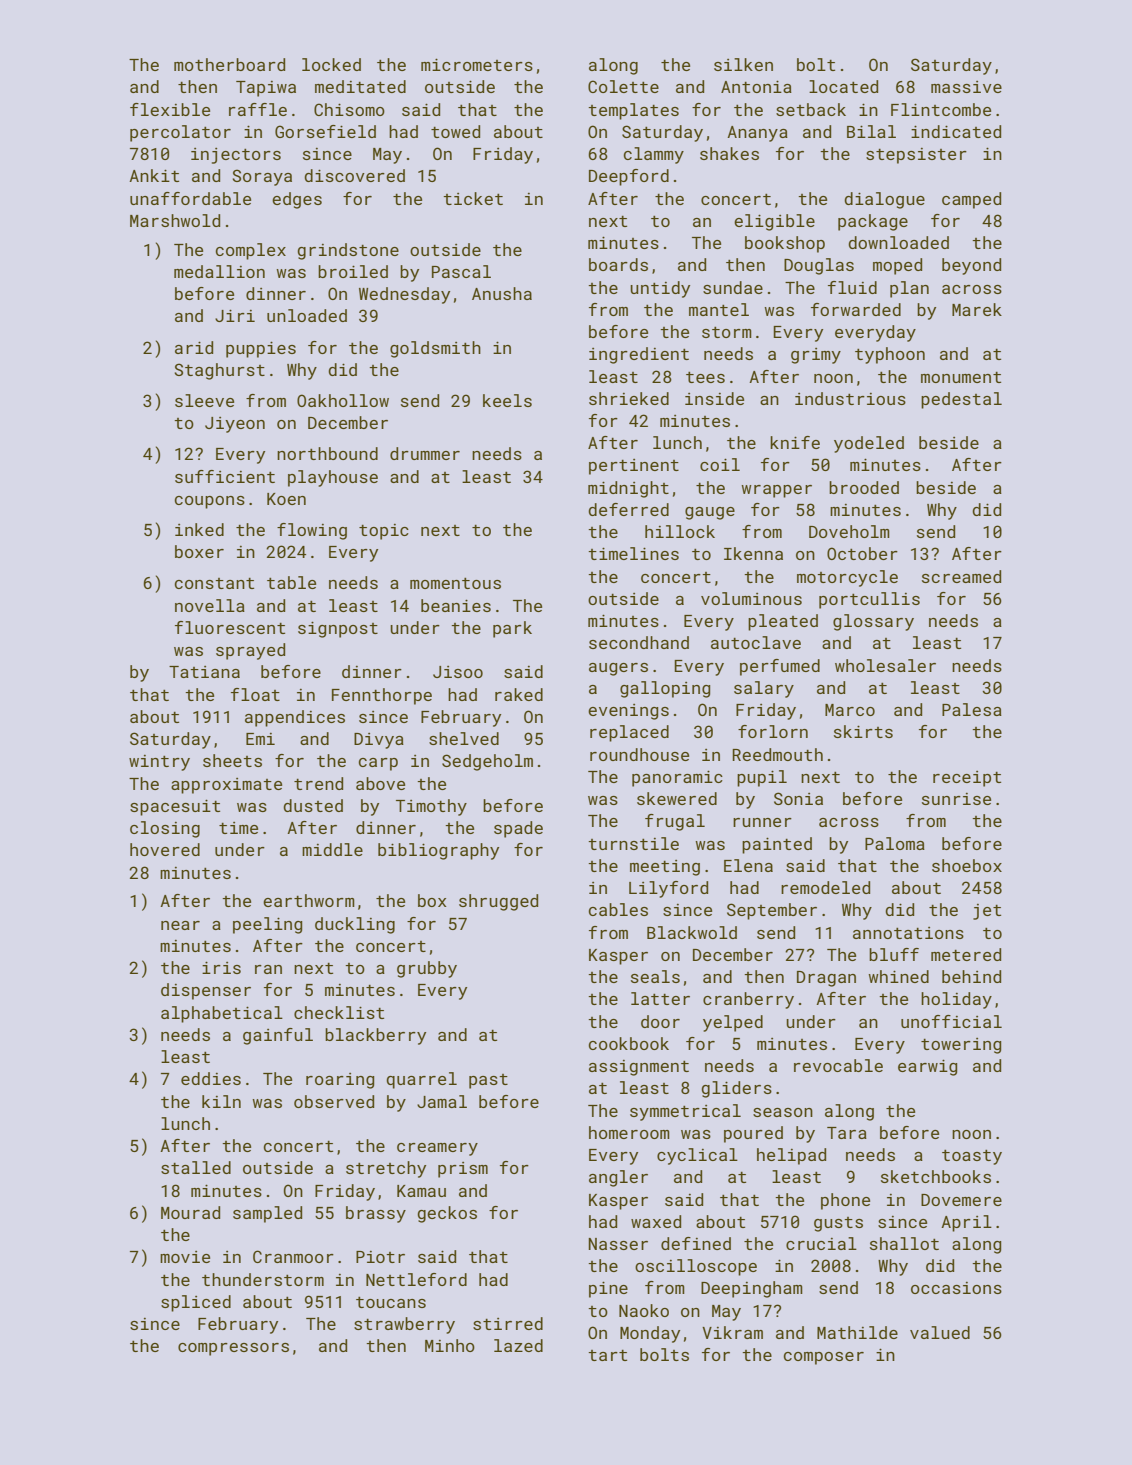  Describe the element at coordinates (940, 1332) in the screenshot. I see `valued` at that location.
